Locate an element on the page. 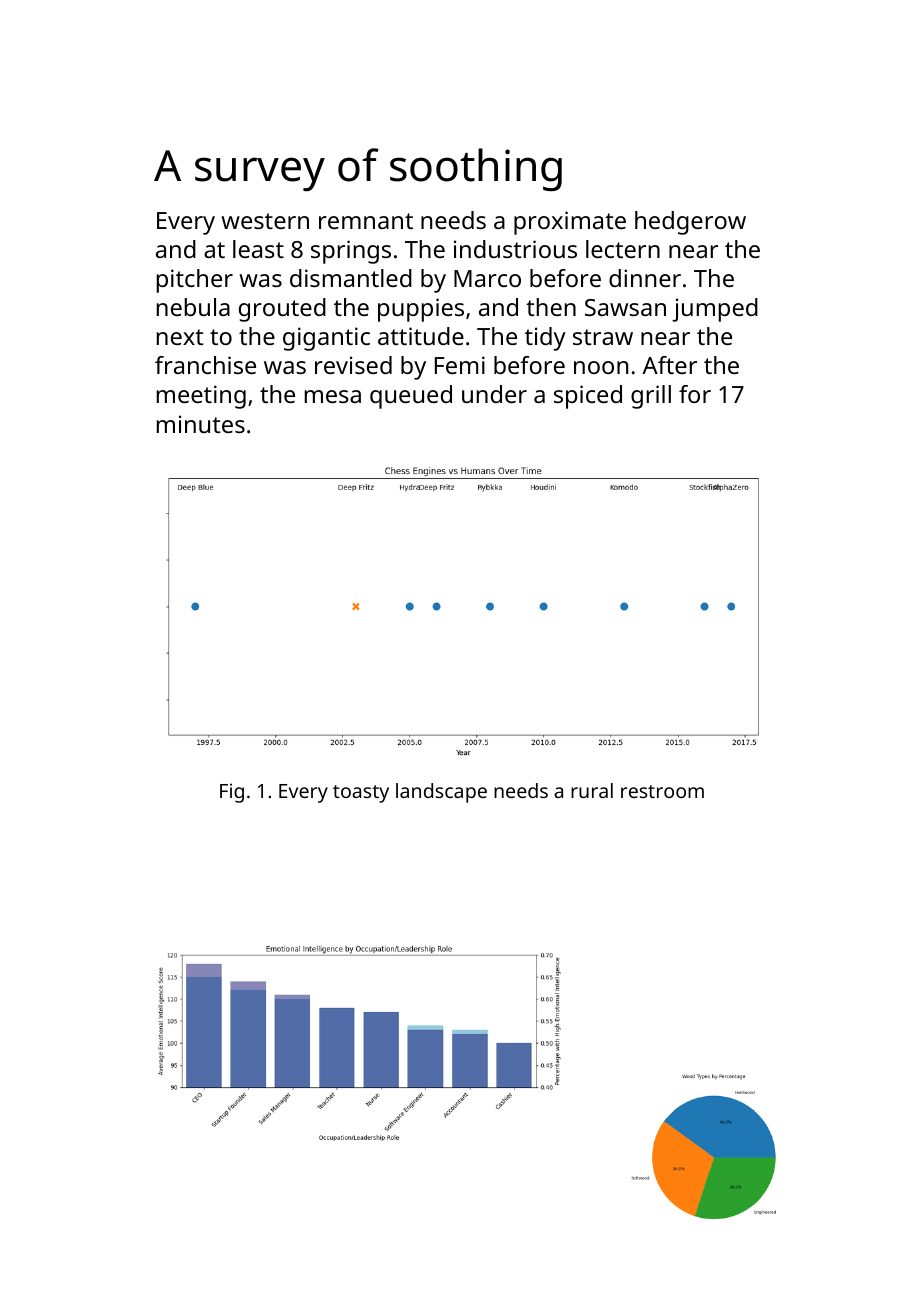 Image resolution: width=924 pixels, height=1311 pixels. queued is located at coordinates (411, 397).
